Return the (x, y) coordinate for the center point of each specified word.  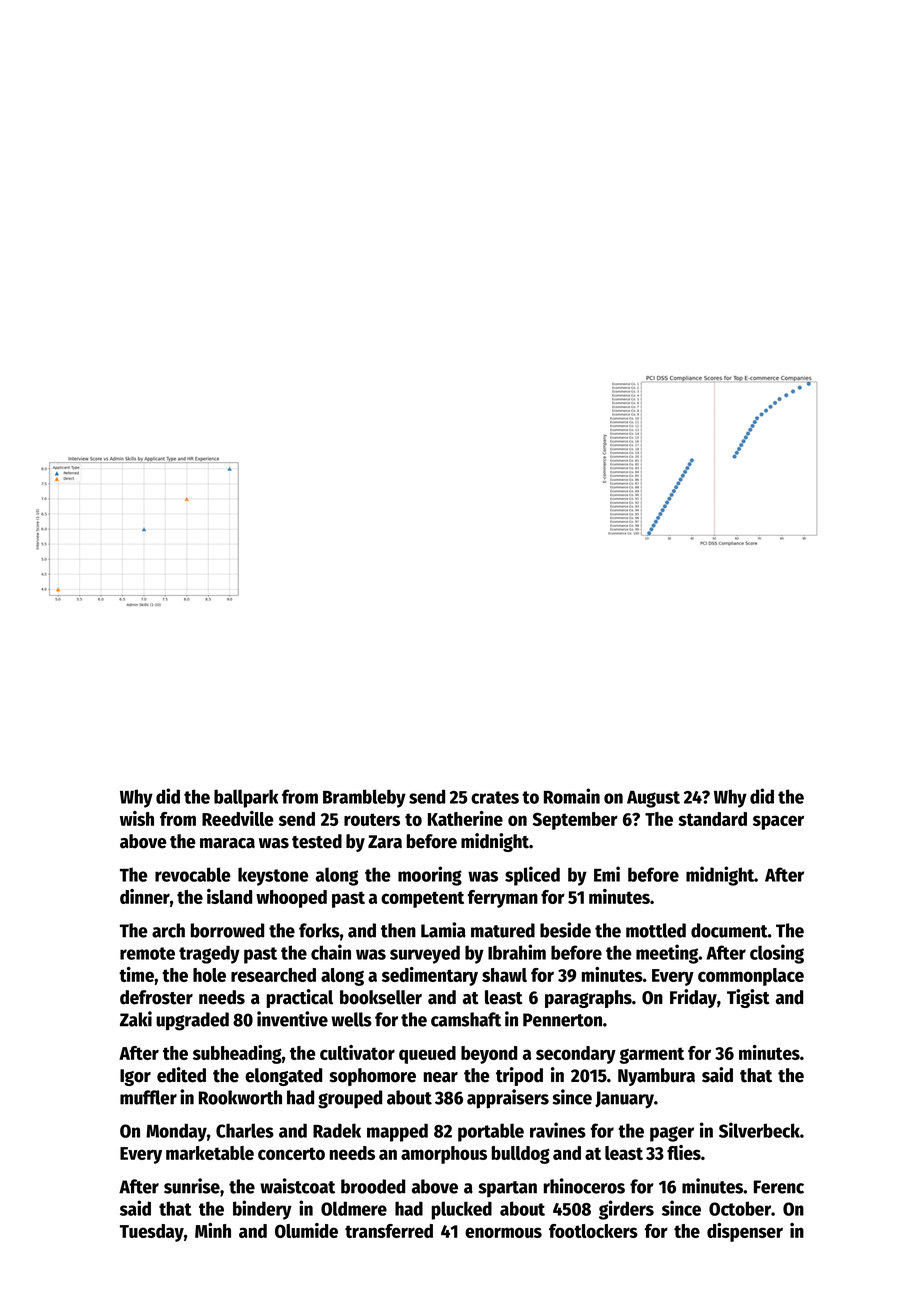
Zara (385, 842)
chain (331, 952)
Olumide (306, 1230)
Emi (607, 874)
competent (422, 899)
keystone (273, 876)
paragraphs (588, 999)
